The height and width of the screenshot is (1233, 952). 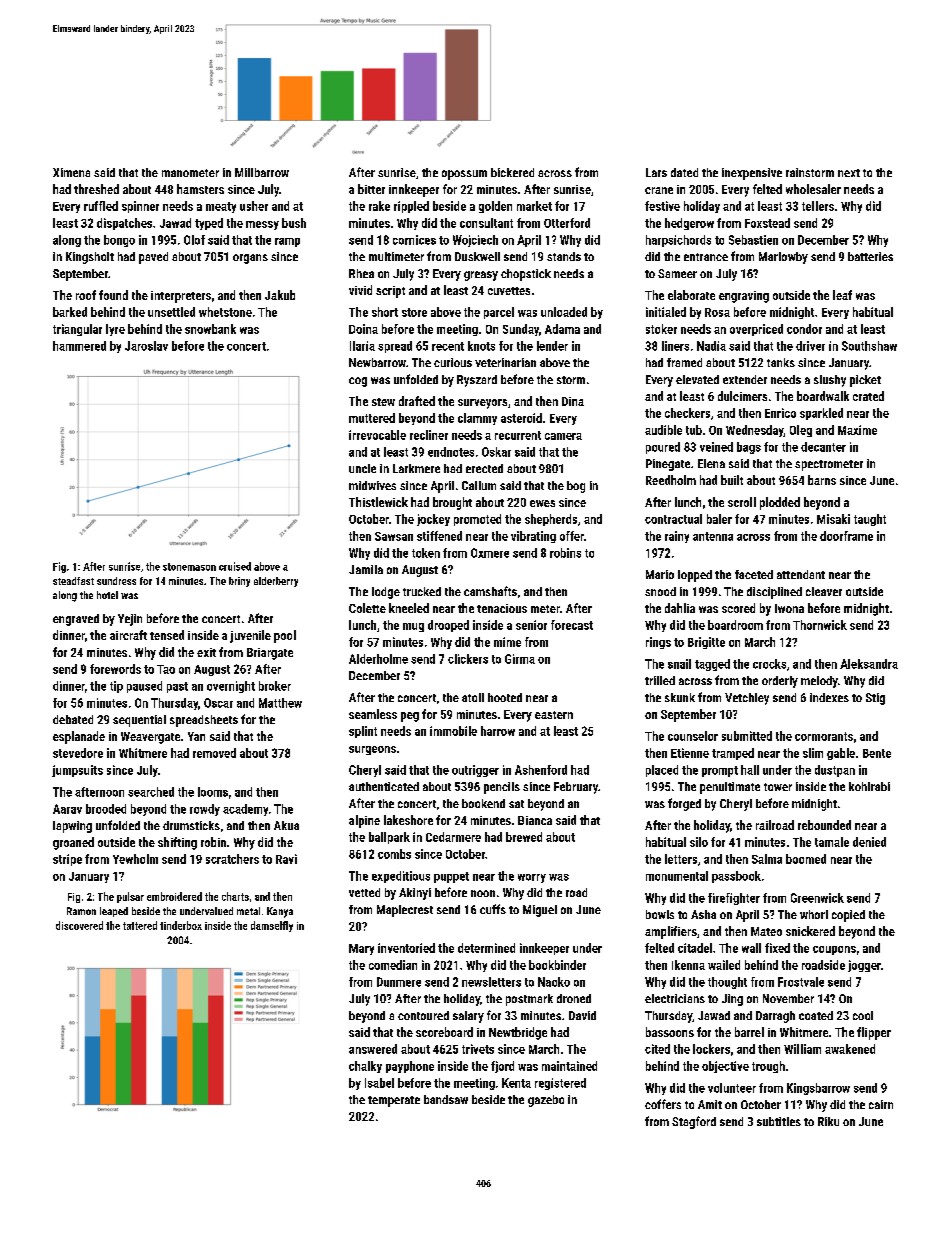 I want to click on brooded, so click(x=106, y=809).
